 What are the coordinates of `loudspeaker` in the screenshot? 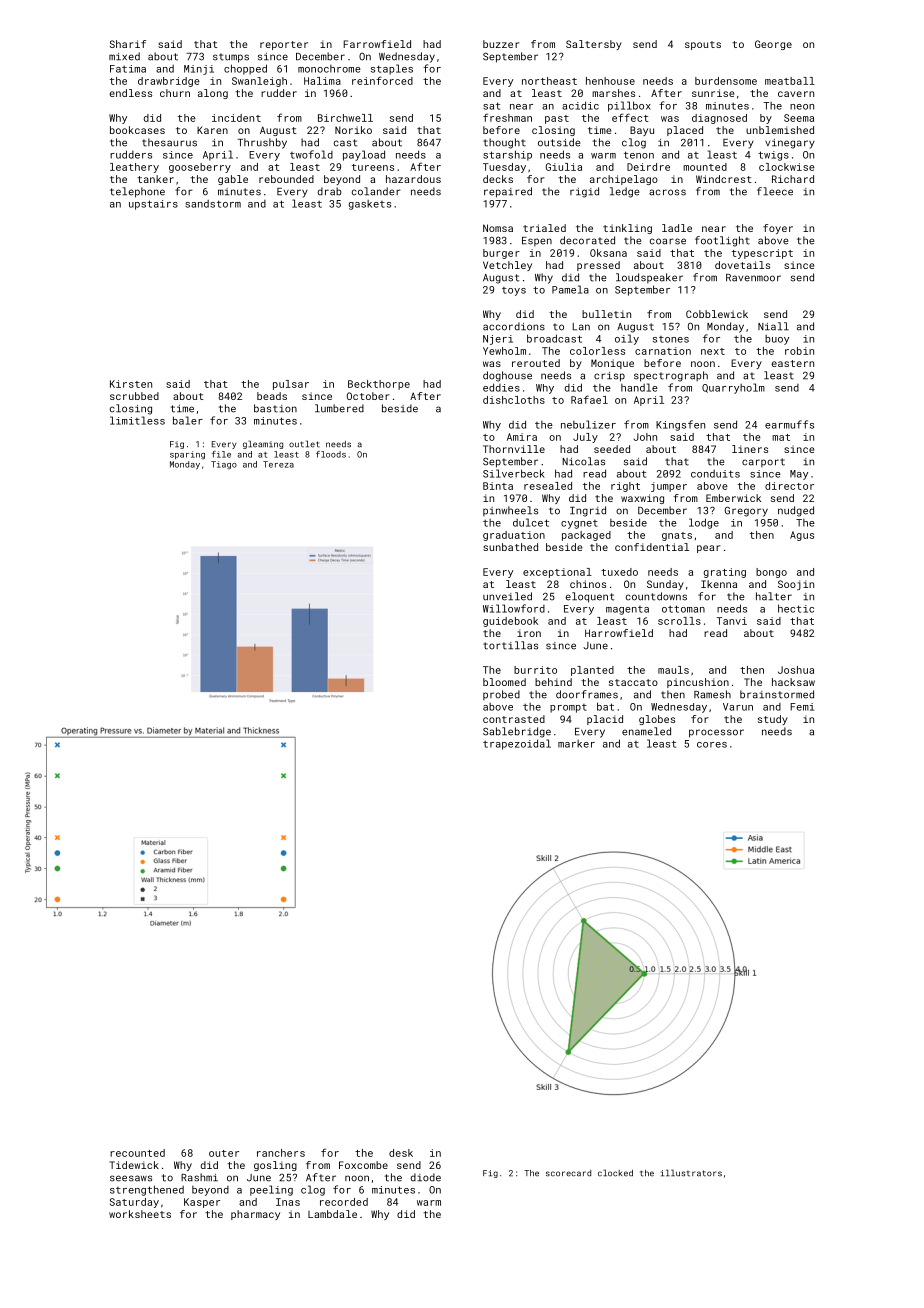 It's located at (649, 278).
